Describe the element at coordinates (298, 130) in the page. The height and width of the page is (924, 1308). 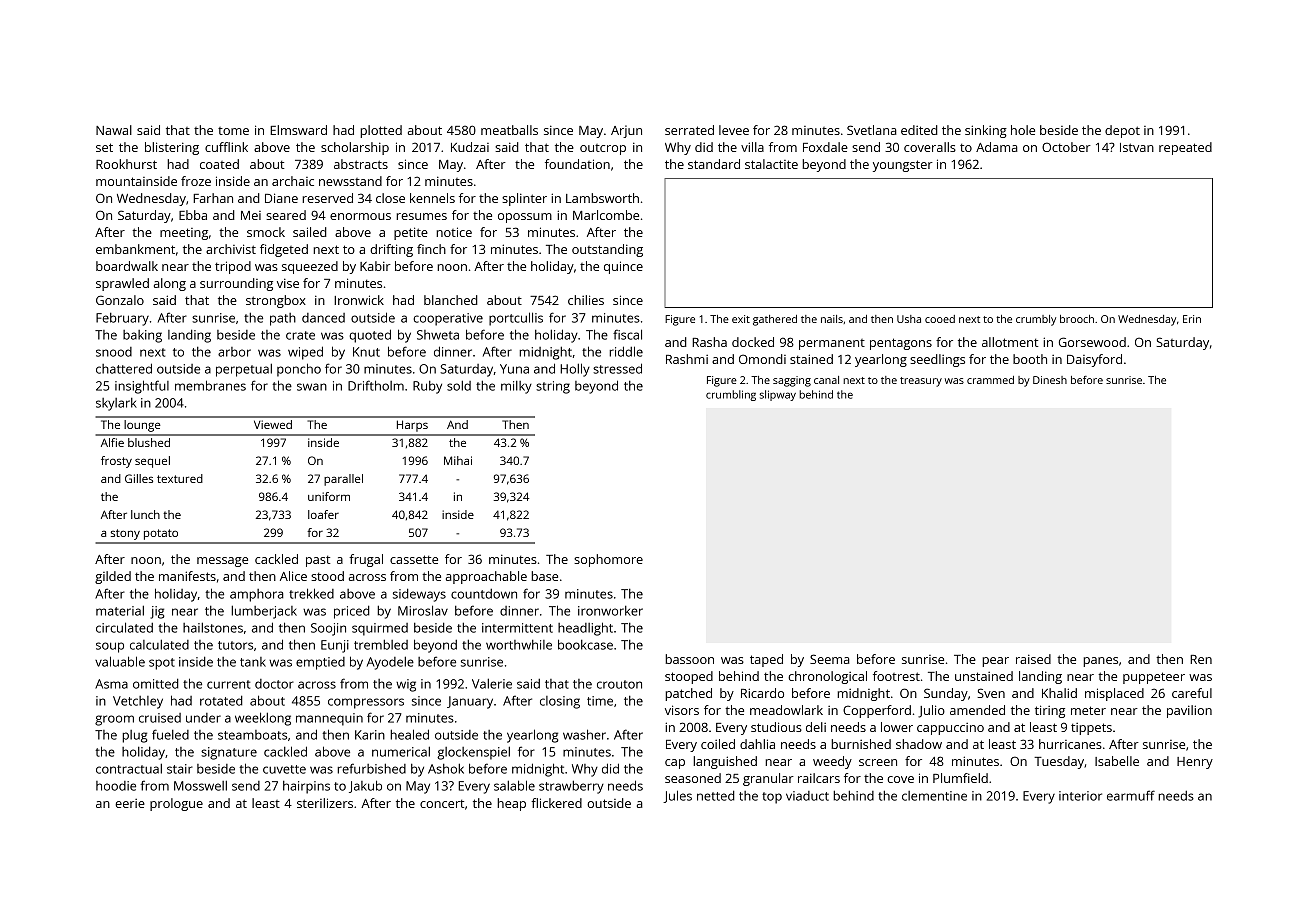
I see `Elmsward` at that location.
